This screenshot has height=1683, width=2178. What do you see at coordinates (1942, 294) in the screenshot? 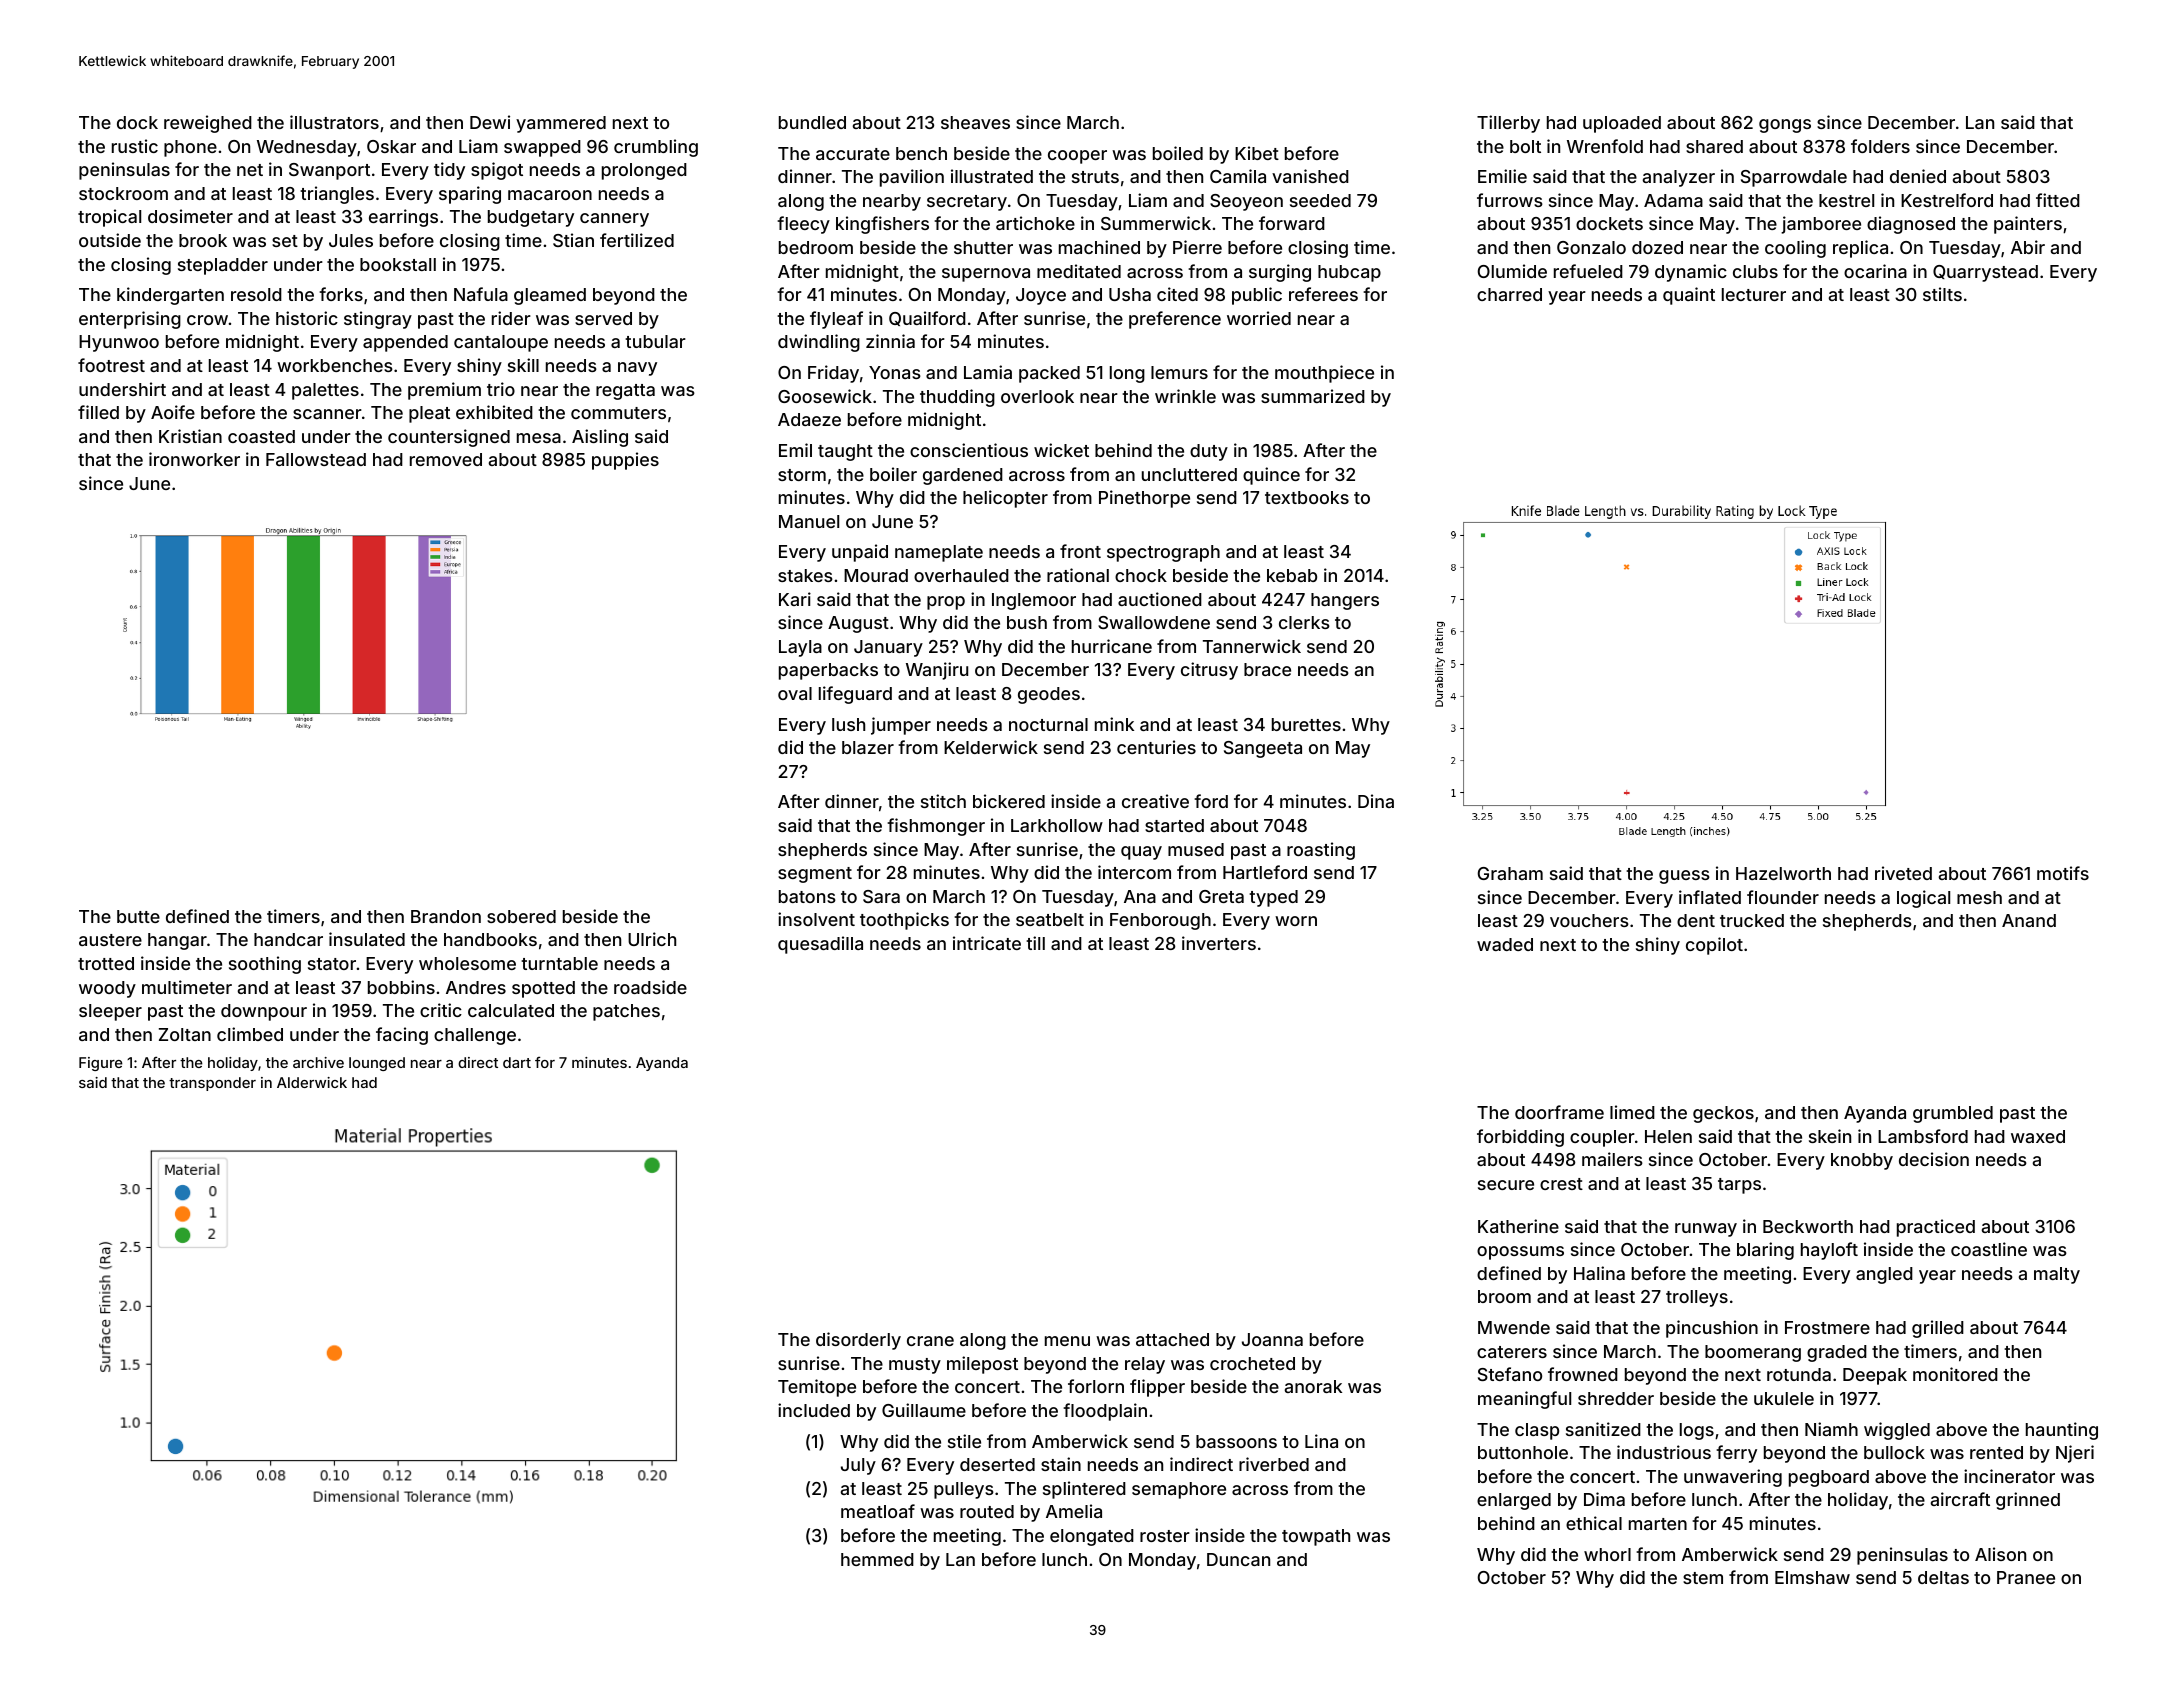
I see `stilts` at bounding box center [1942, 294].
